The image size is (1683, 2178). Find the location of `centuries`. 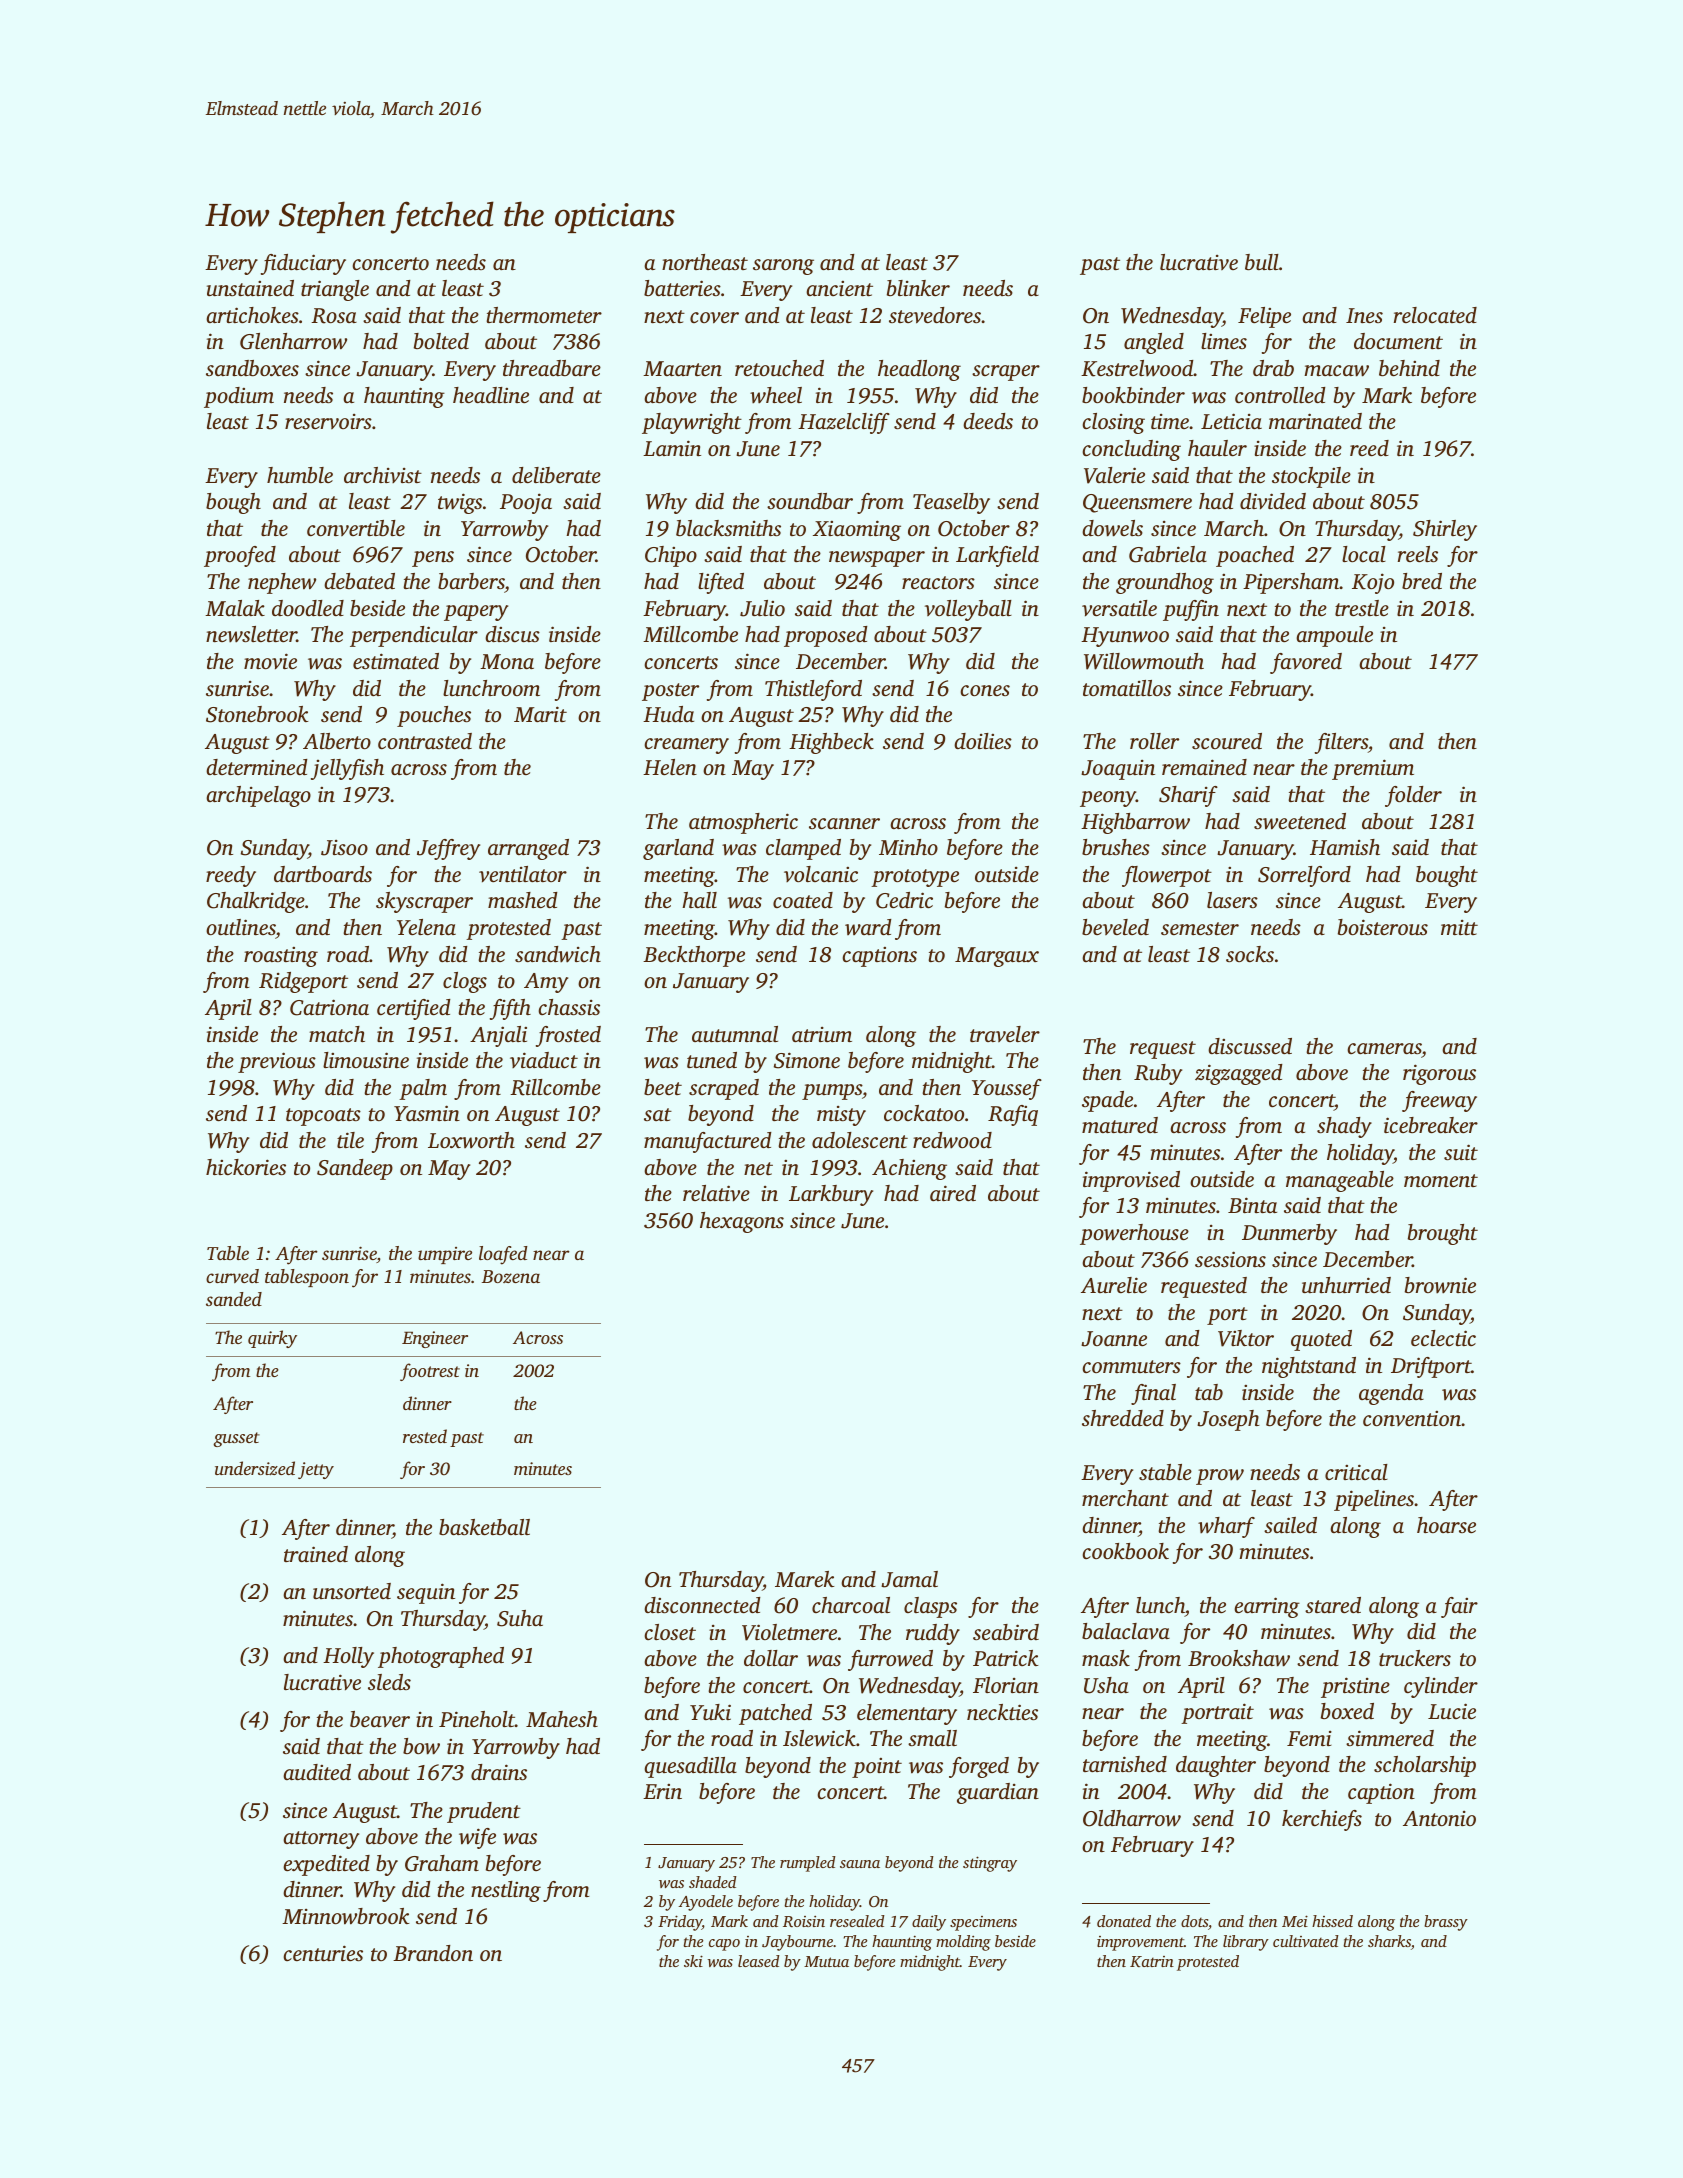

centuries is located at coordinates (323, 1953).
